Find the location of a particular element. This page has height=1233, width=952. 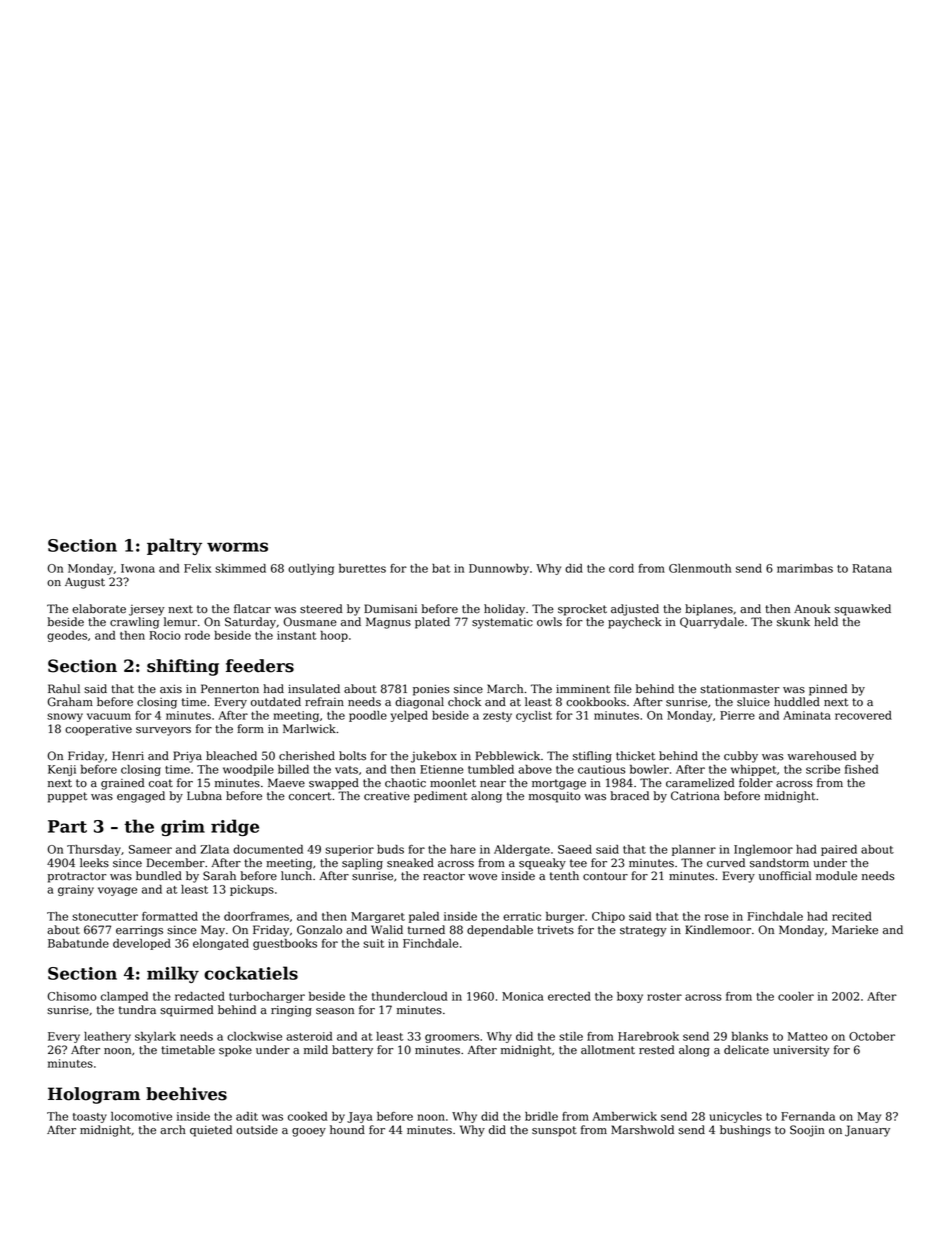

voyage is located at coordinates (117, 891).
